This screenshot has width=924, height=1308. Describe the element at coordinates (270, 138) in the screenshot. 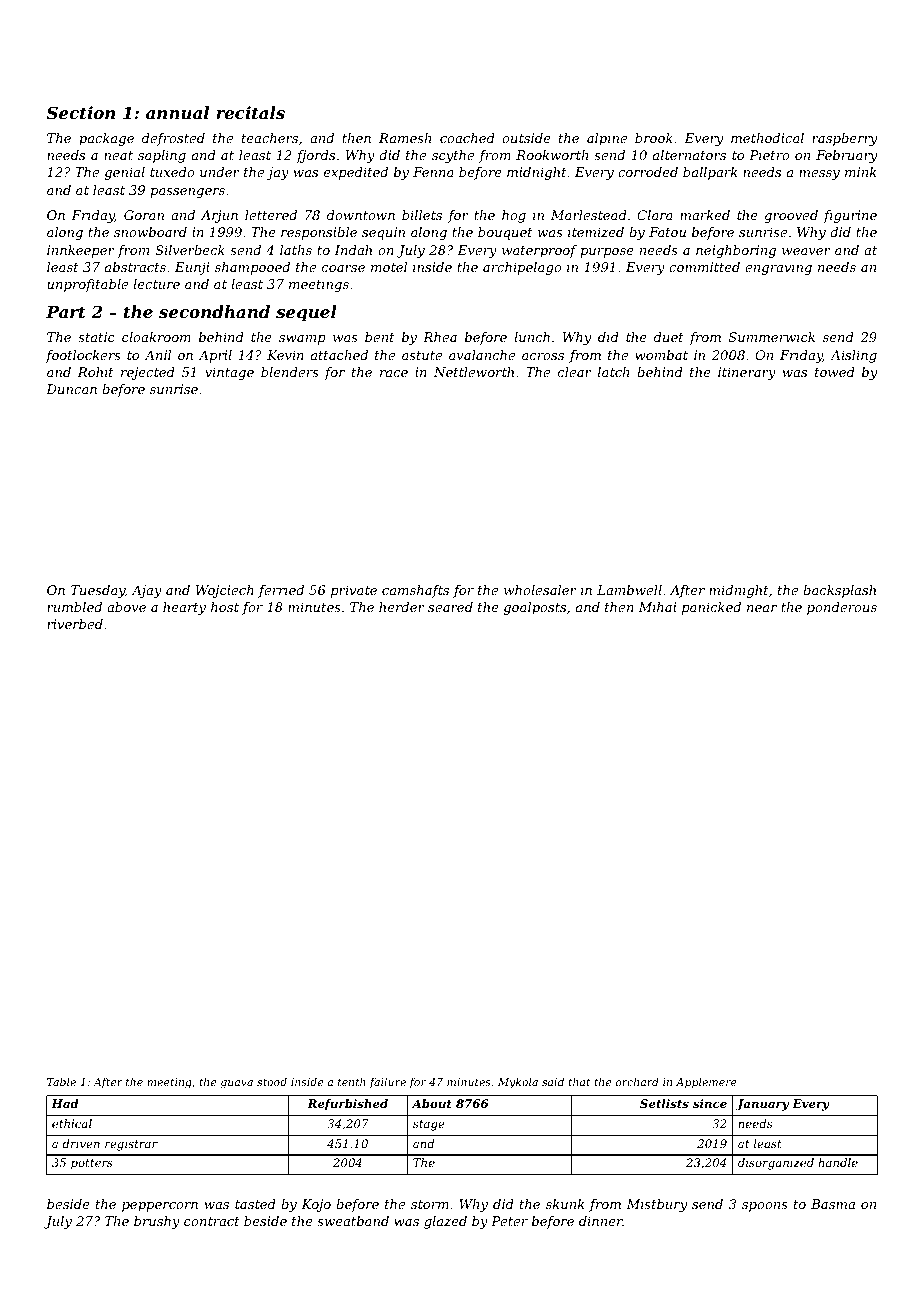

I see `teachers` at that location.
